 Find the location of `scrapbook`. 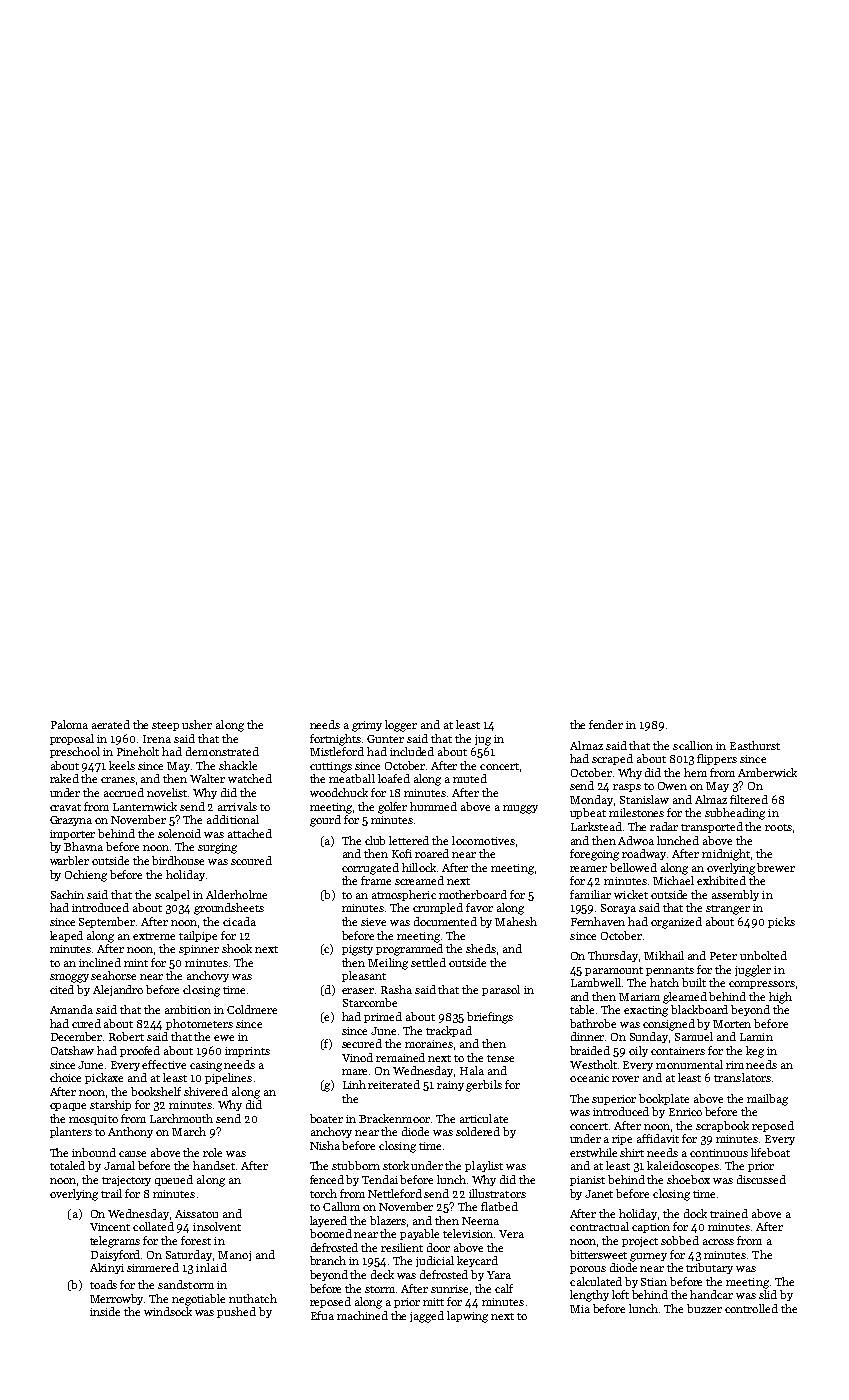

scrapbook is located at coordinates (722, 1126).
